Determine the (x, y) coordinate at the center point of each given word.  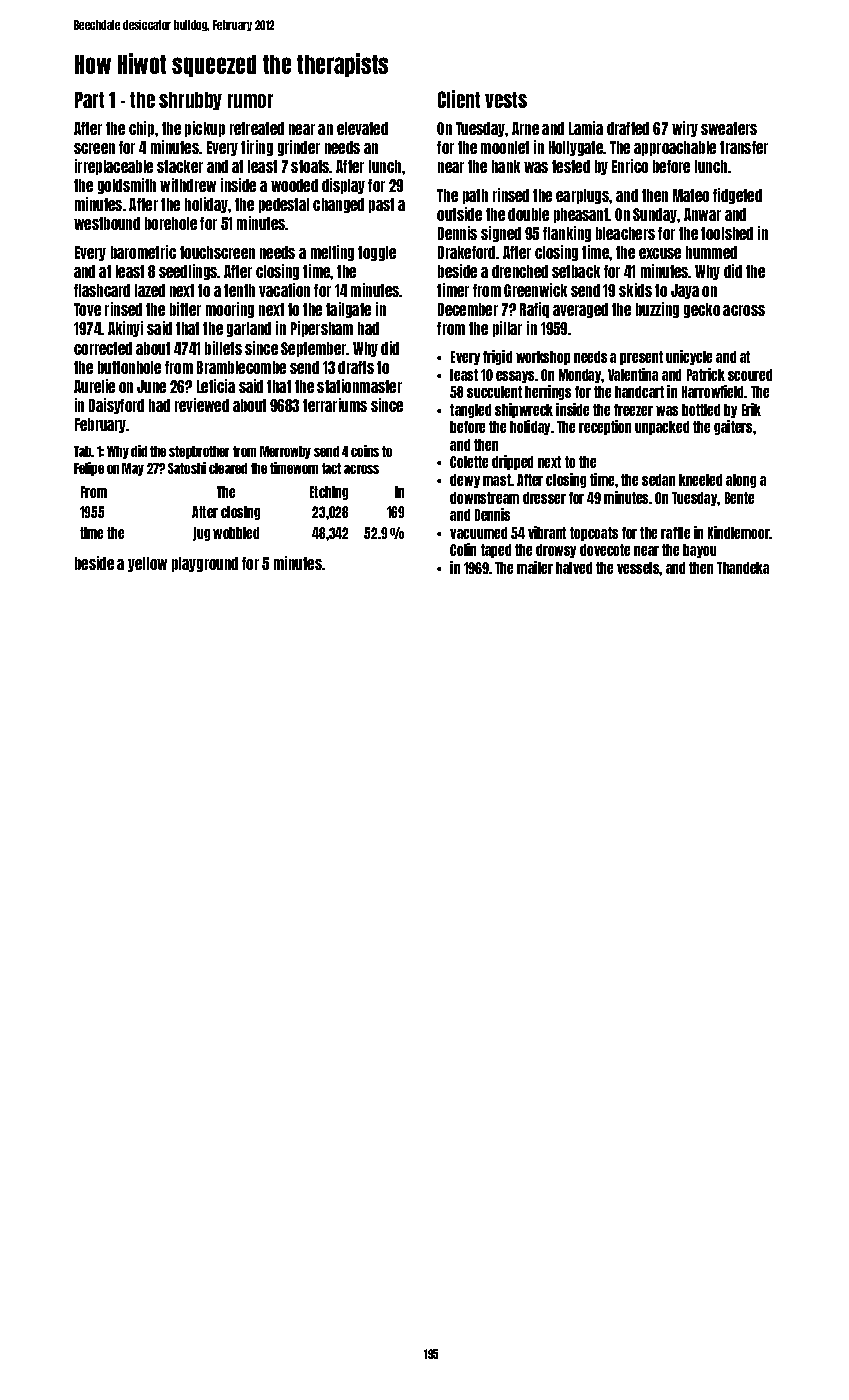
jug (201, 534)
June (151, 386)
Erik (751, 409)
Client (459, 99)
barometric (143, 252)
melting (332, 253)
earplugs (583, 196)
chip (141, 129)
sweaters (729, 128)
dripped (512, 462)
